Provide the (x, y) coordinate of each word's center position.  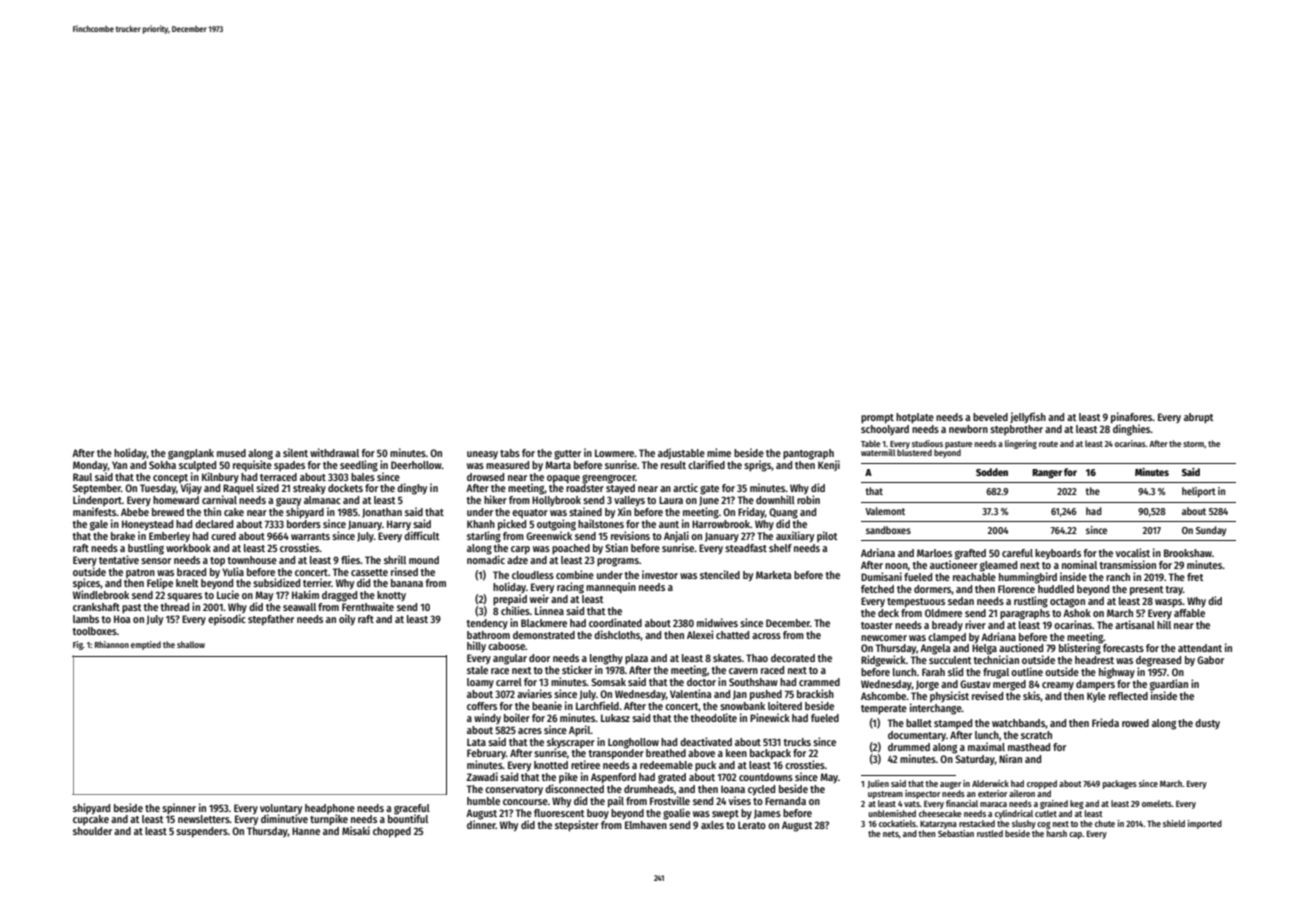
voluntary (281, 809)
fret (1195, 577)
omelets (1157, 803)
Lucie (228, 594)
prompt (877, 419)
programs (618, 562)
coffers (482, 706)
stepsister (577, 826)
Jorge (927, 685)
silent (295, 452)
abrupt (1199, 418)
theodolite (714, 717)
